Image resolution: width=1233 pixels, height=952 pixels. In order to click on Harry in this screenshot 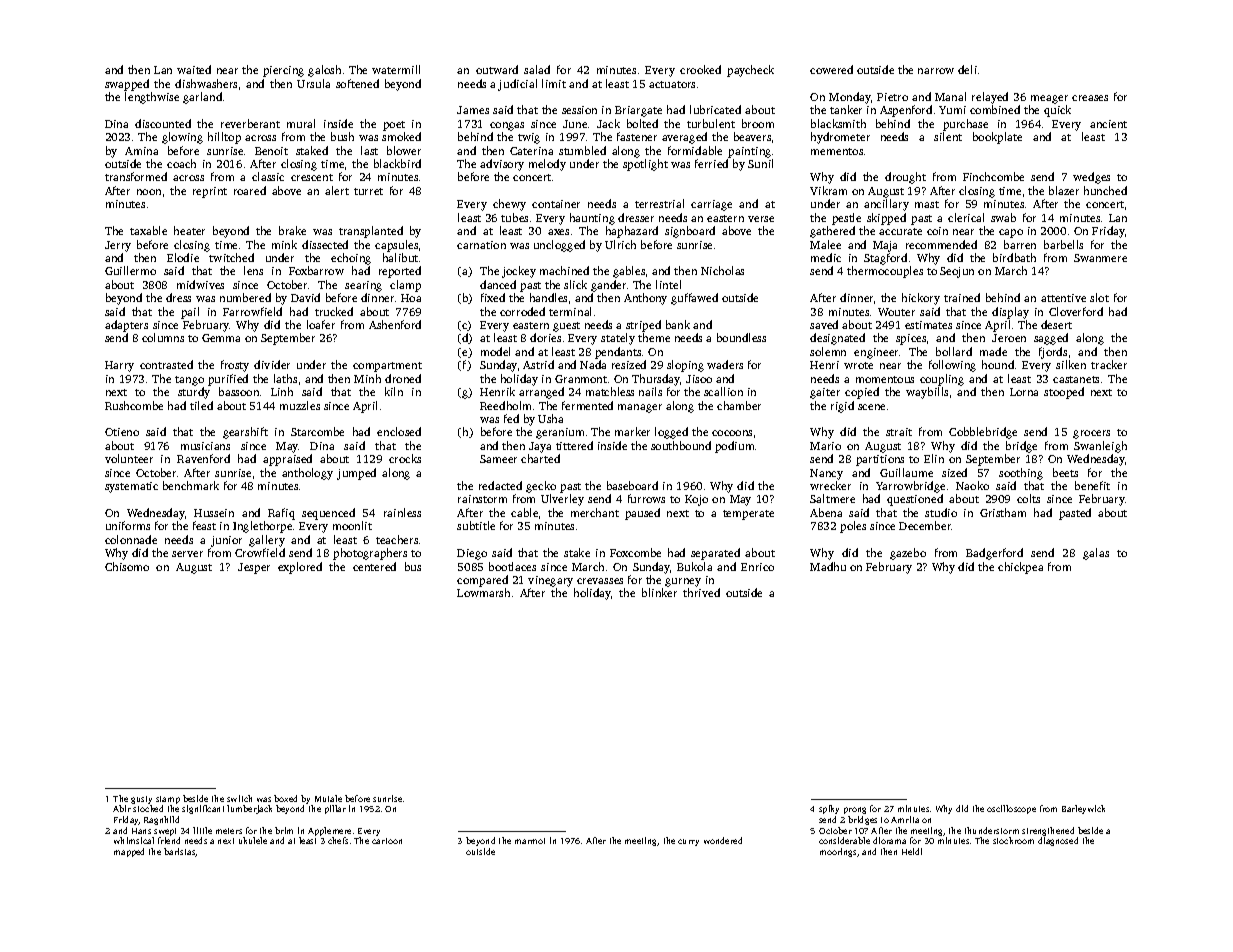, I will do `click(119, 366)`.
